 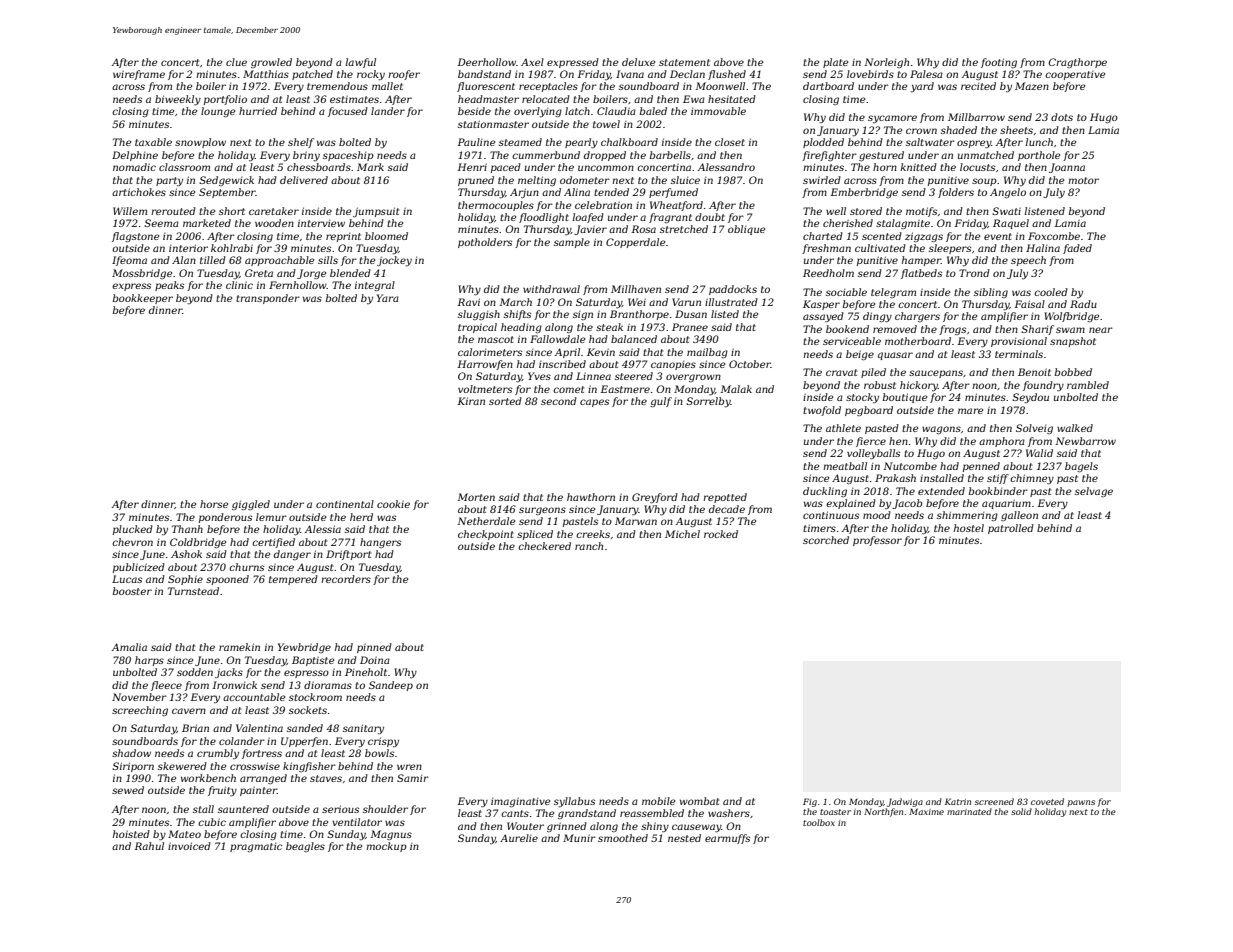 What do you see at coordinates (903, 224) in the document?
I see `stalagmite` at bounding box center [903, 224].
